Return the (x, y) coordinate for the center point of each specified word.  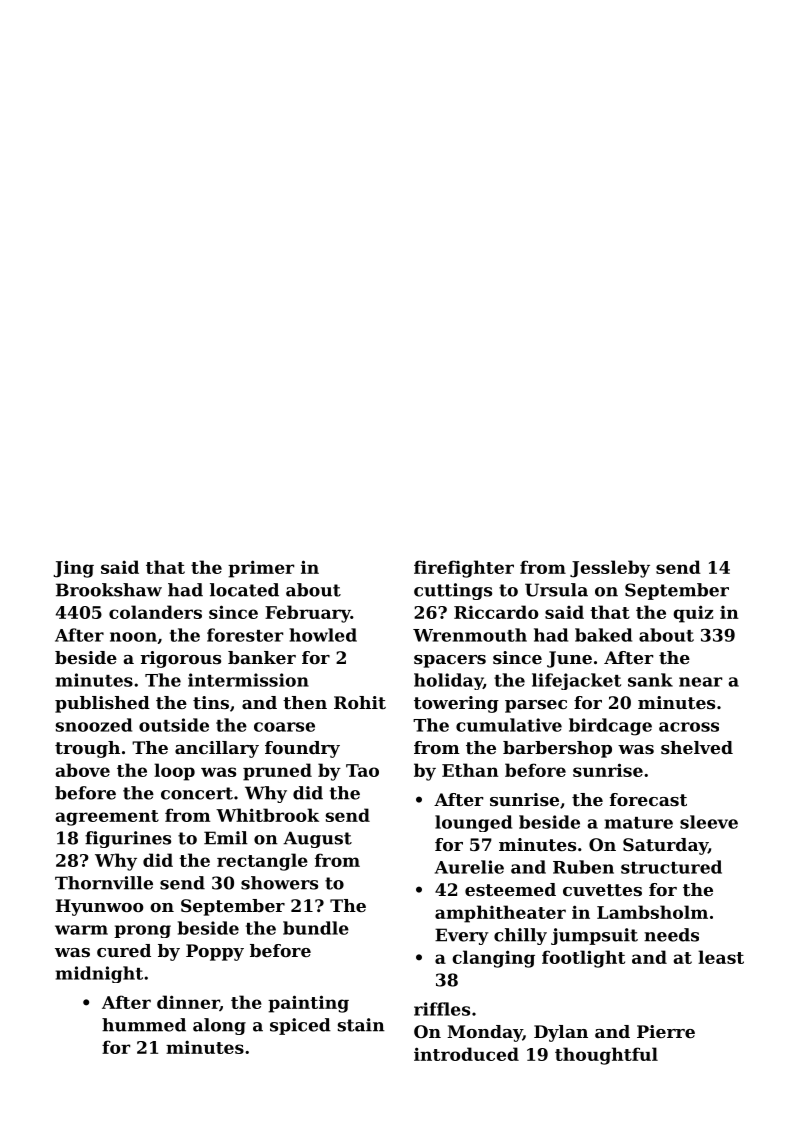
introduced (466, 1054)
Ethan (470, 770)
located (244, 590)
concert (197, 793)
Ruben (583, 867)
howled (323, 635)
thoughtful (606, 1056)
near (700, 682)
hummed (144, 1025)
